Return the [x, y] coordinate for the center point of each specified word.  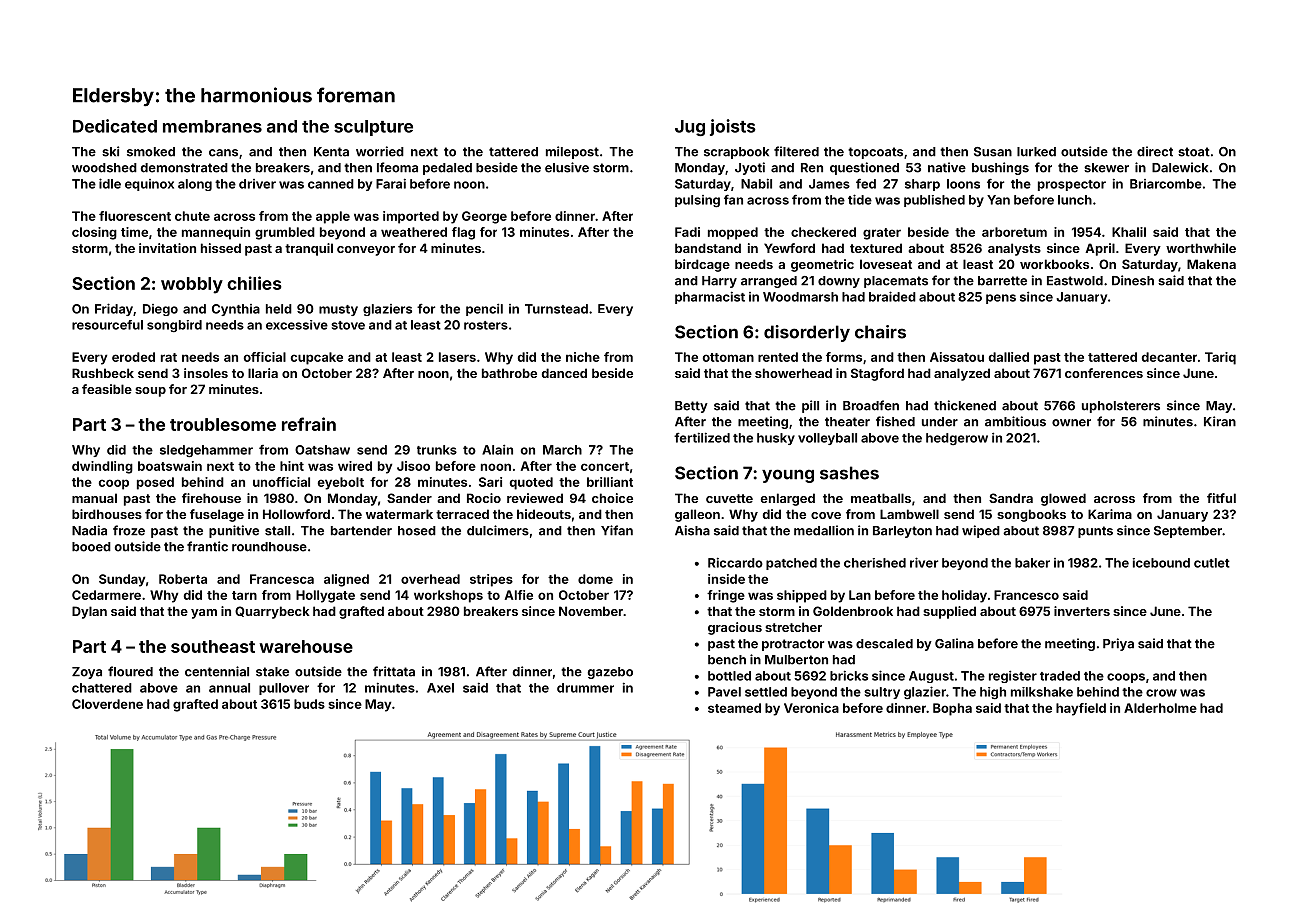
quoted [531, 483]
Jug [690, 128]
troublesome [223, 424]
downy [839, 282]
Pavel [724, 692]
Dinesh [1133, 280]
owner [1071, 423]
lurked [1036, 152]
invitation [167, 248]
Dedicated [115, 126]
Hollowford [296, 514]
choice [612, 498]
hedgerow [957, 439]
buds [309, 704]
